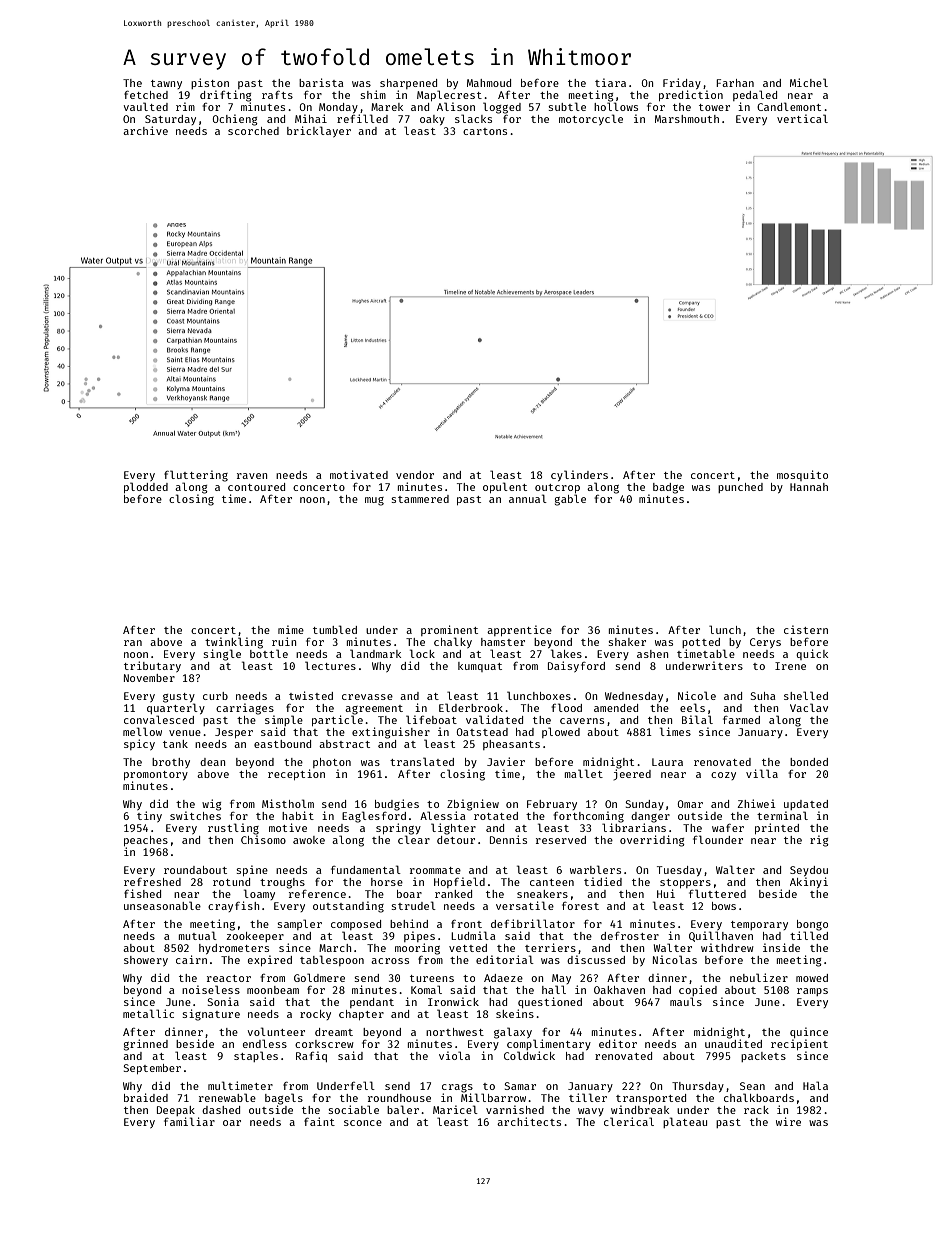  Describe the element at coordinates (652, 654) in the document. I see `ashen` at that location.
